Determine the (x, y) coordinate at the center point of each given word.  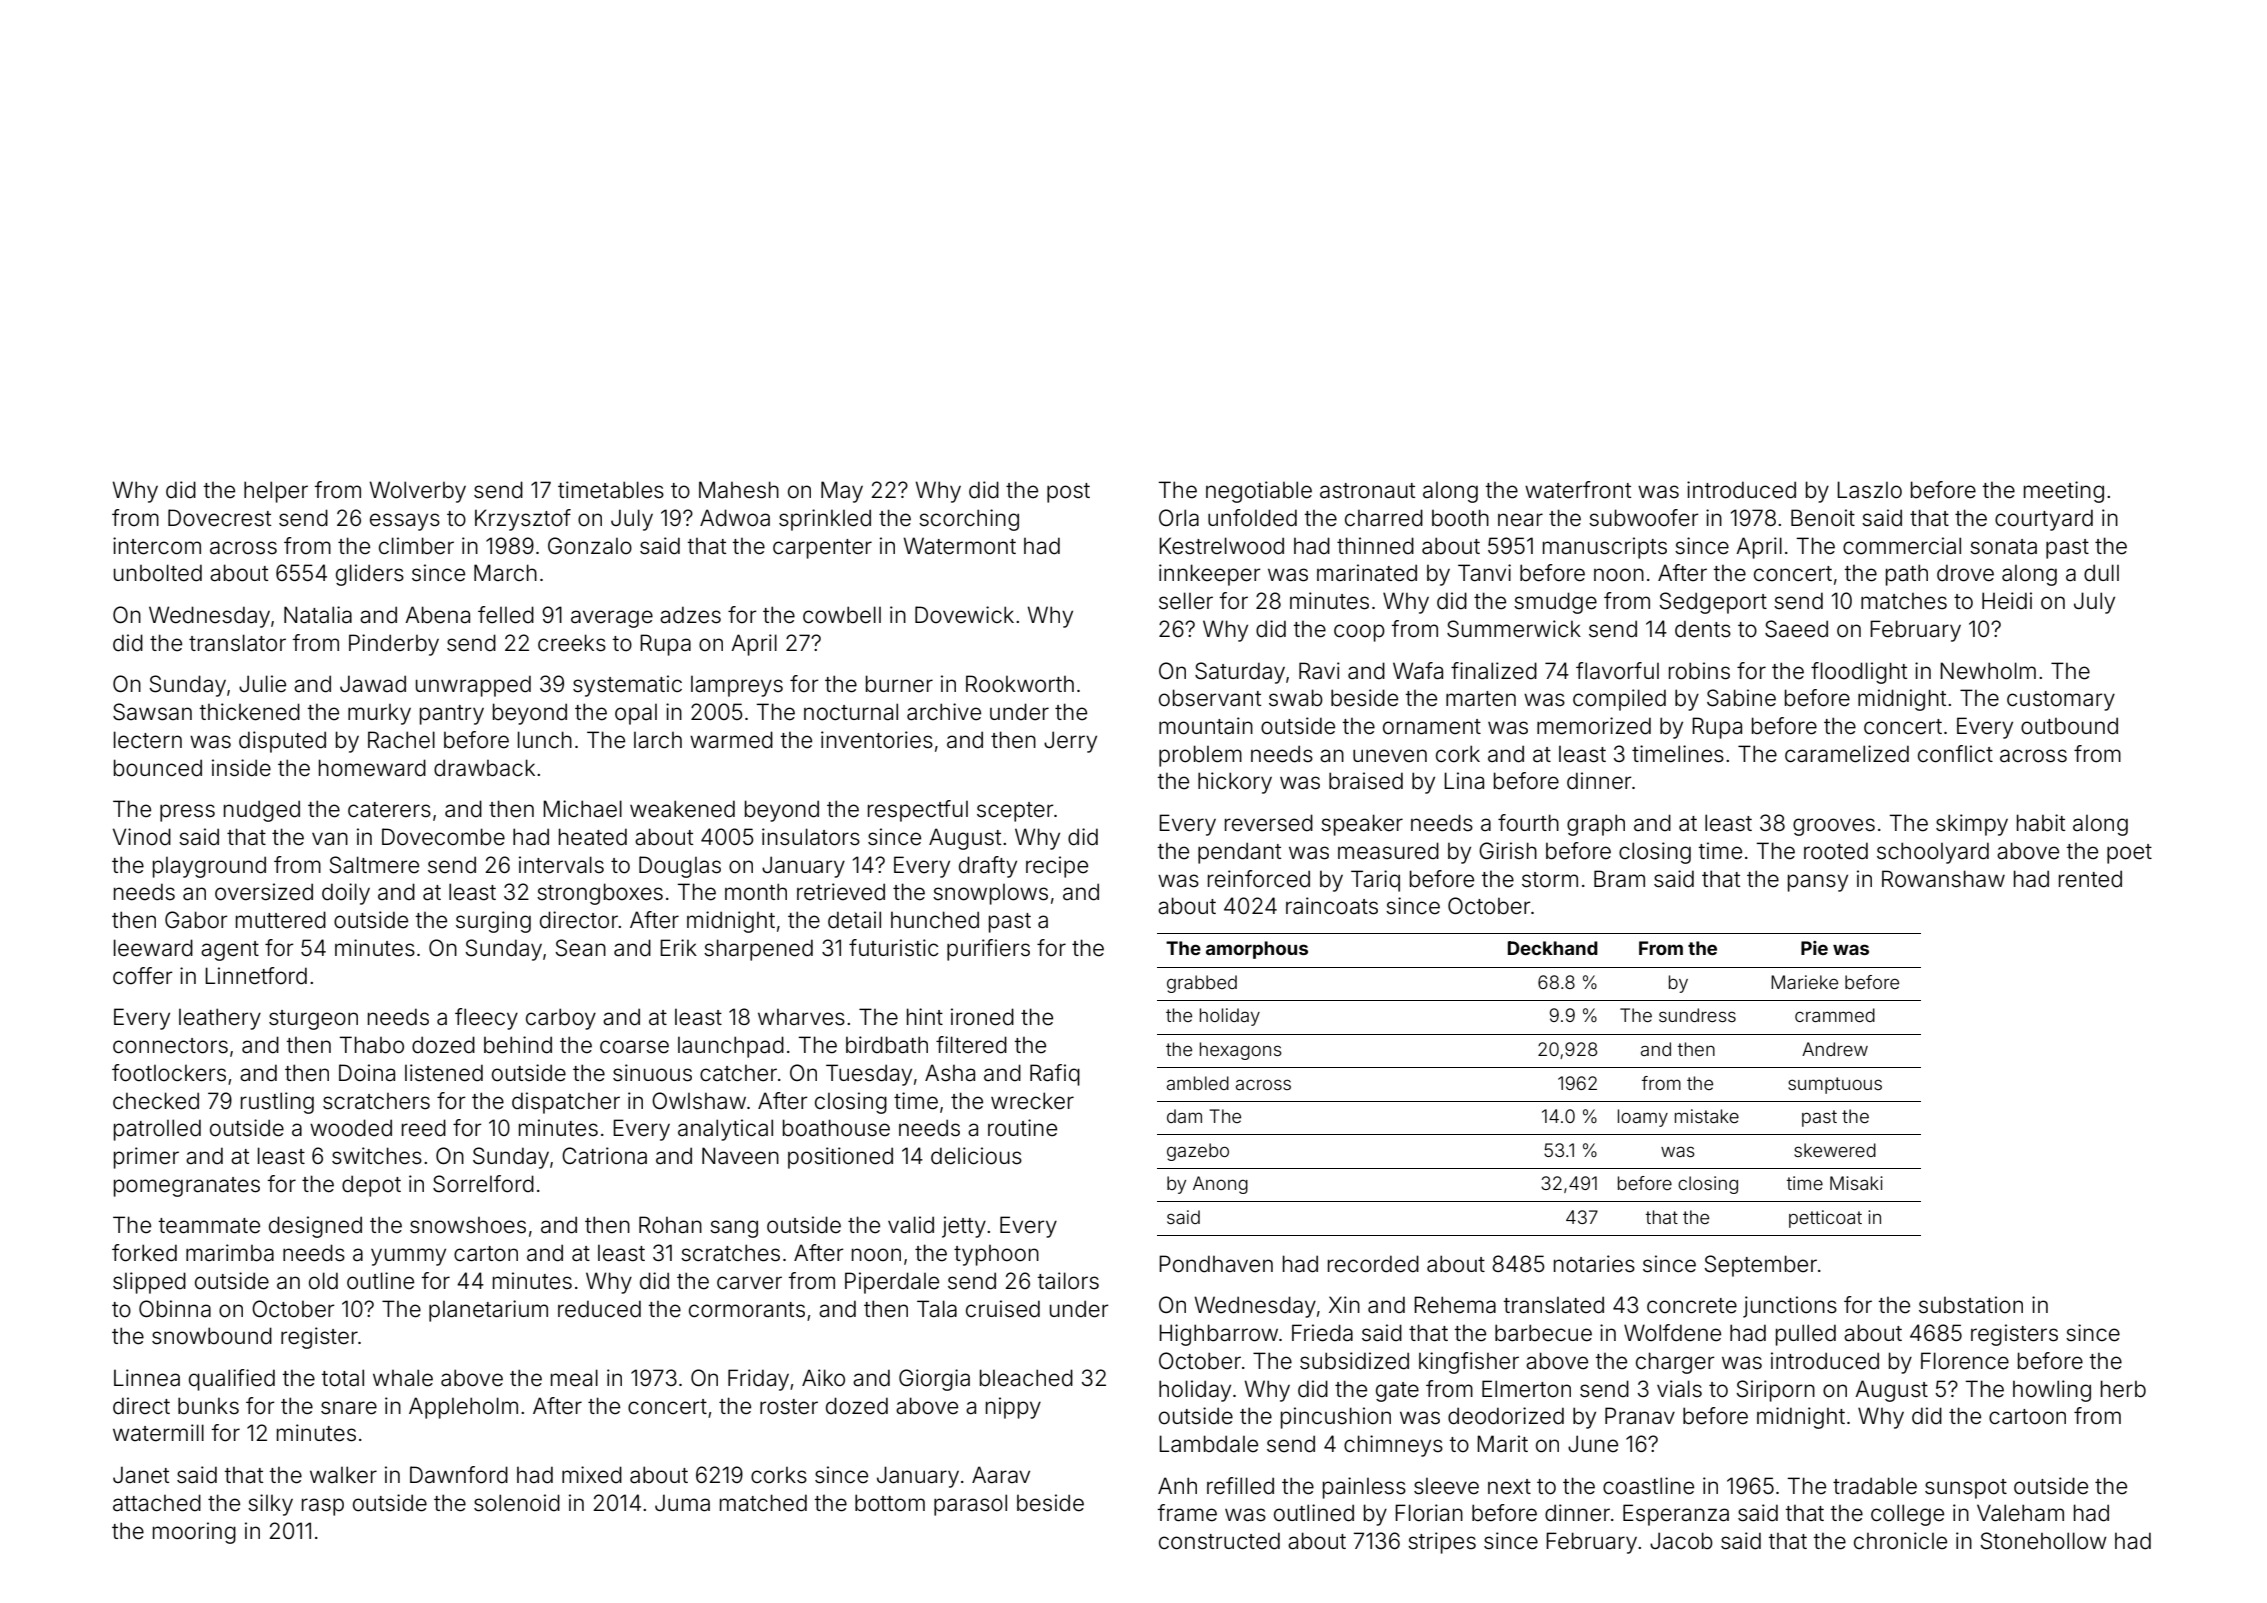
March (505, 573)
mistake (1707, 1116)
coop (1359, 633)
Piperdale (892, 1283)
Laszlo (1869, 490)
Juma (682, 1503)
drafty (988, 867)
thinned (1375, 546)
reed (424, 1128)
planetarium (488, 1311)
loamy (1643, 1118)
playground (209, 867)
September (1760, 1266)
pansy (1818, 883)
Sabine (1741, 698)
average (612, 619)
